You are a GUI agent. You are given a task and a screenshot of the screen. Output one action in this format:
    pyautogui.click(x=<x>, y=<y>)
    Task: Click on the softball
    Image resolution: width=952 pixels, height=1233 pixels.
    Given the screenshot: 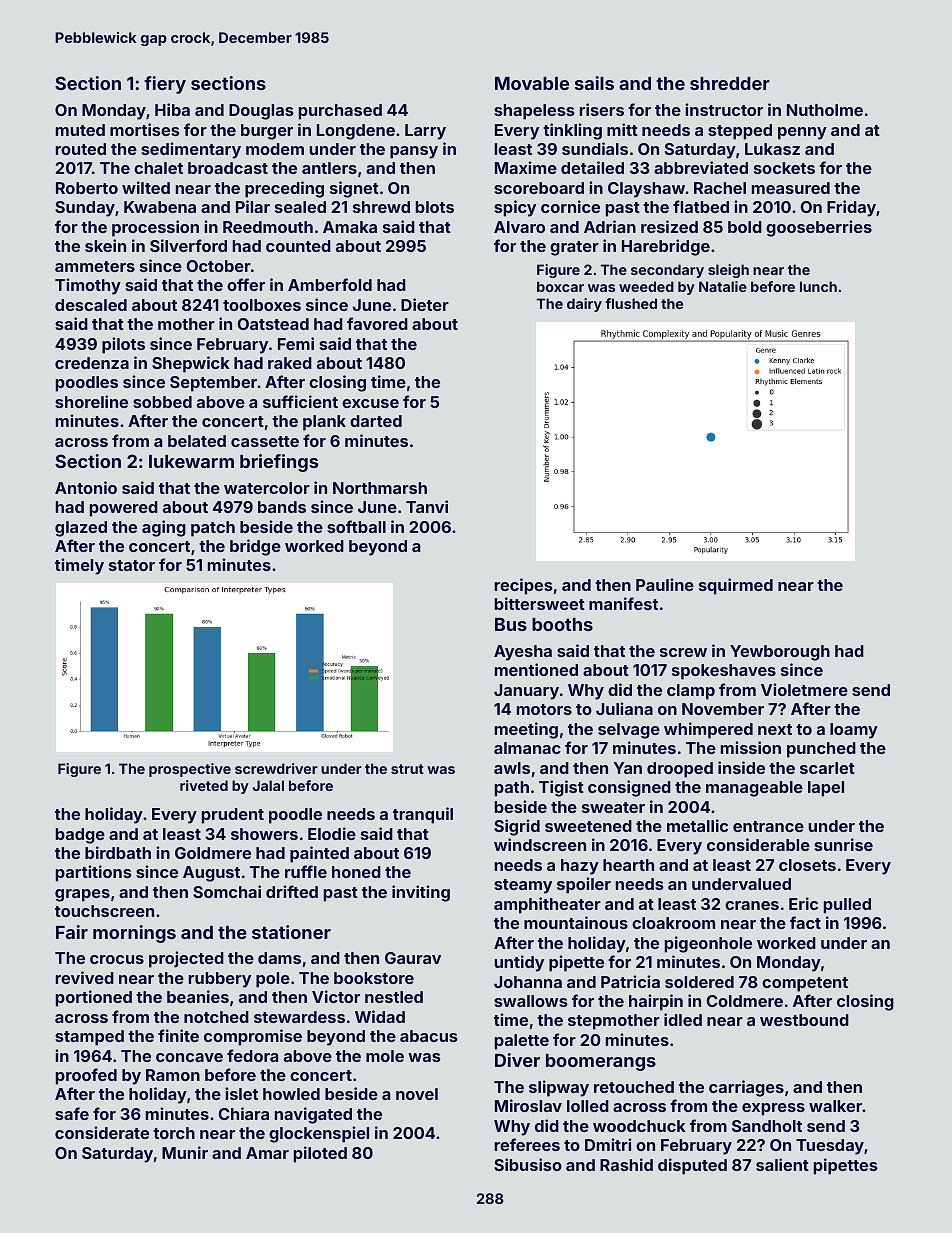 What is the action you would take?
    pyautogui.click(x=356, y=526)
